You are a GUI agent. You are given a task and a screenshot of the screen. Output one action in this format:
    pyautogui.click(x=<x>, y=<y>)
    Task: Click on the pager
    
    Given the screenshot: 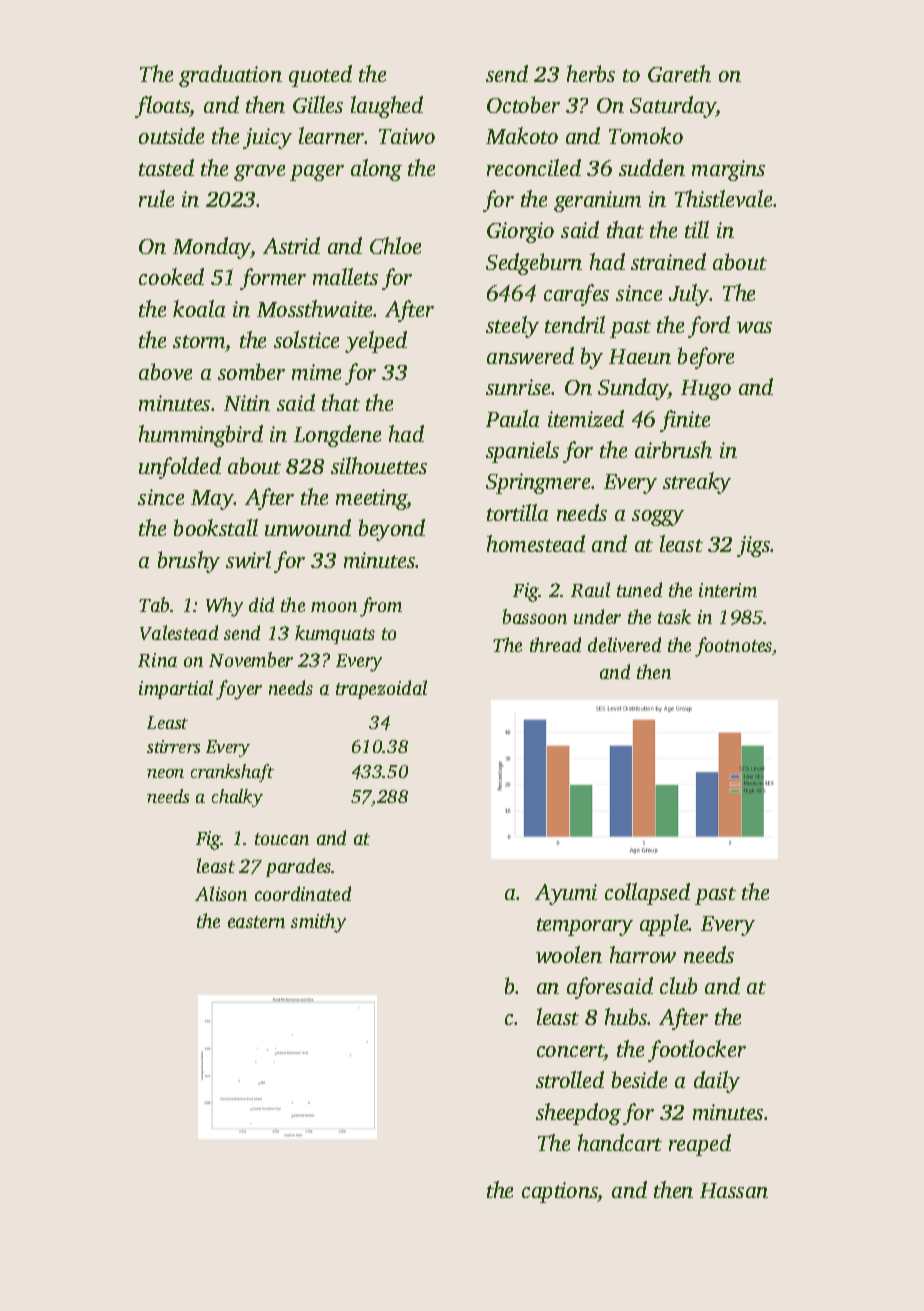 What is the action you would take?
    pyautogui.click(x=317, y=173)
